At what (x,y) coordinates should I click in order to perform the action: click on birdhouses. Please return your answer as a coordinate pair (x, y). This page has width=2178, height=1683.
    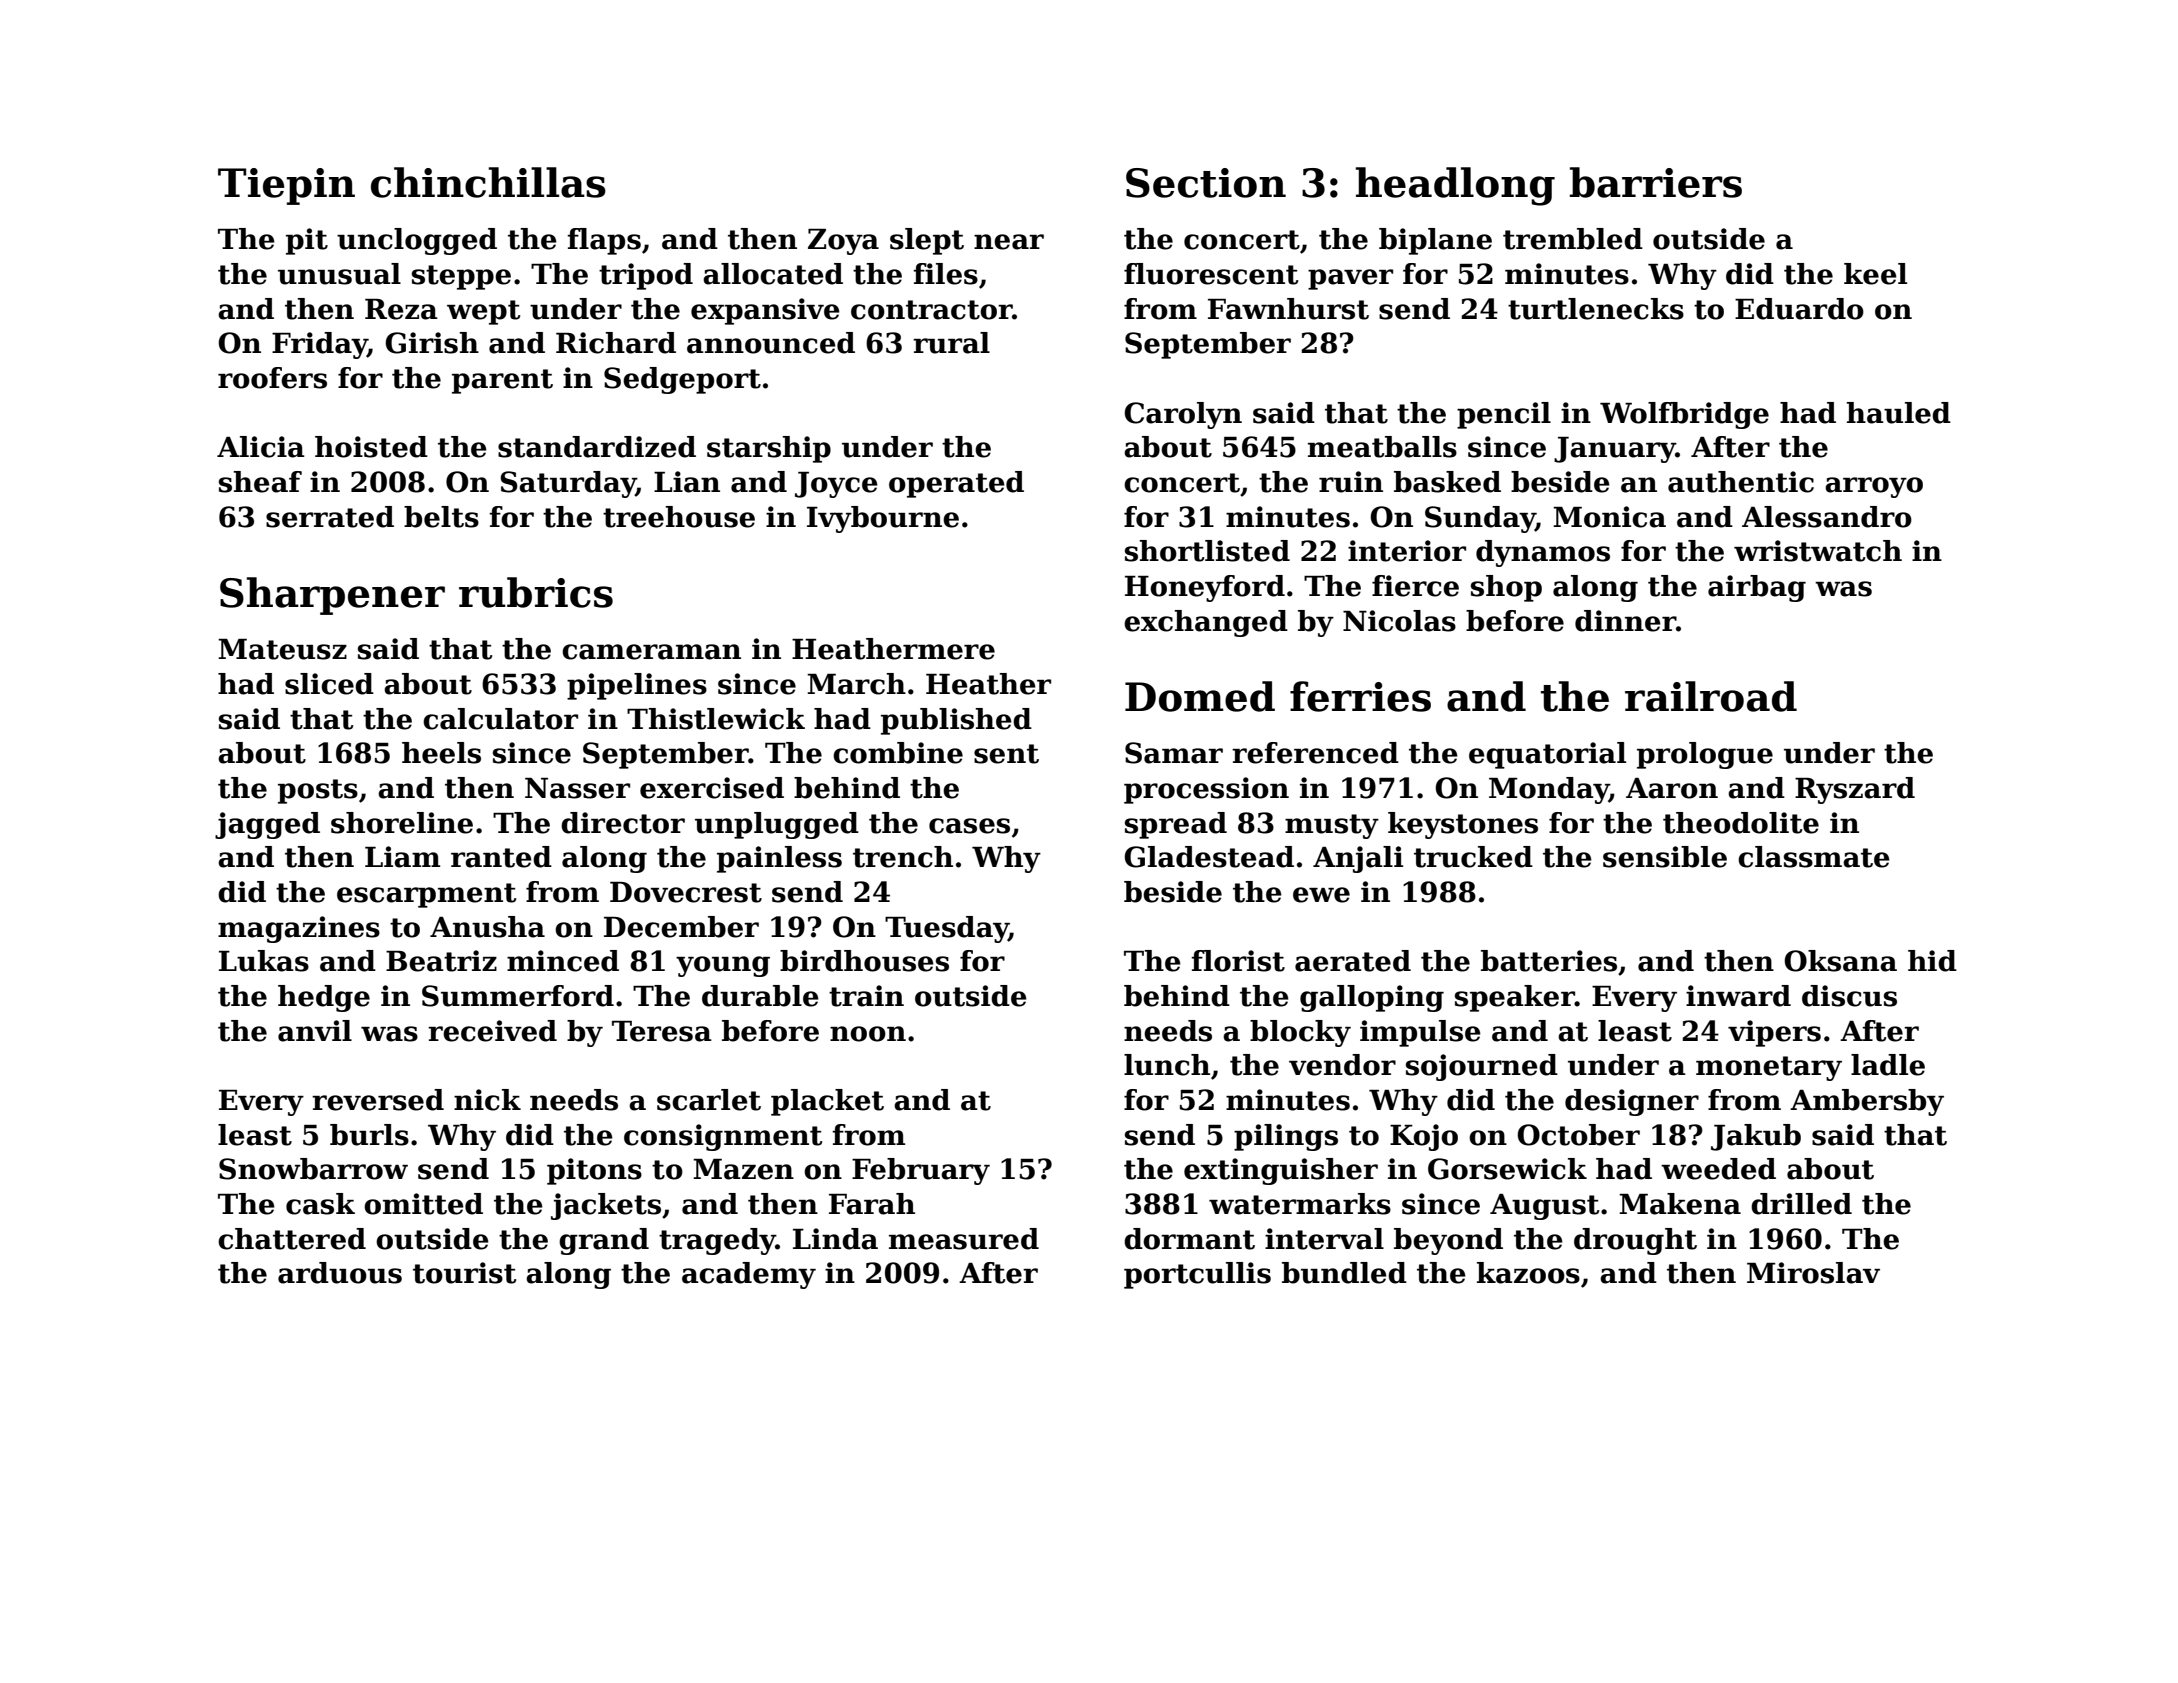
    Looking at the image, I should click on (864, 961).
